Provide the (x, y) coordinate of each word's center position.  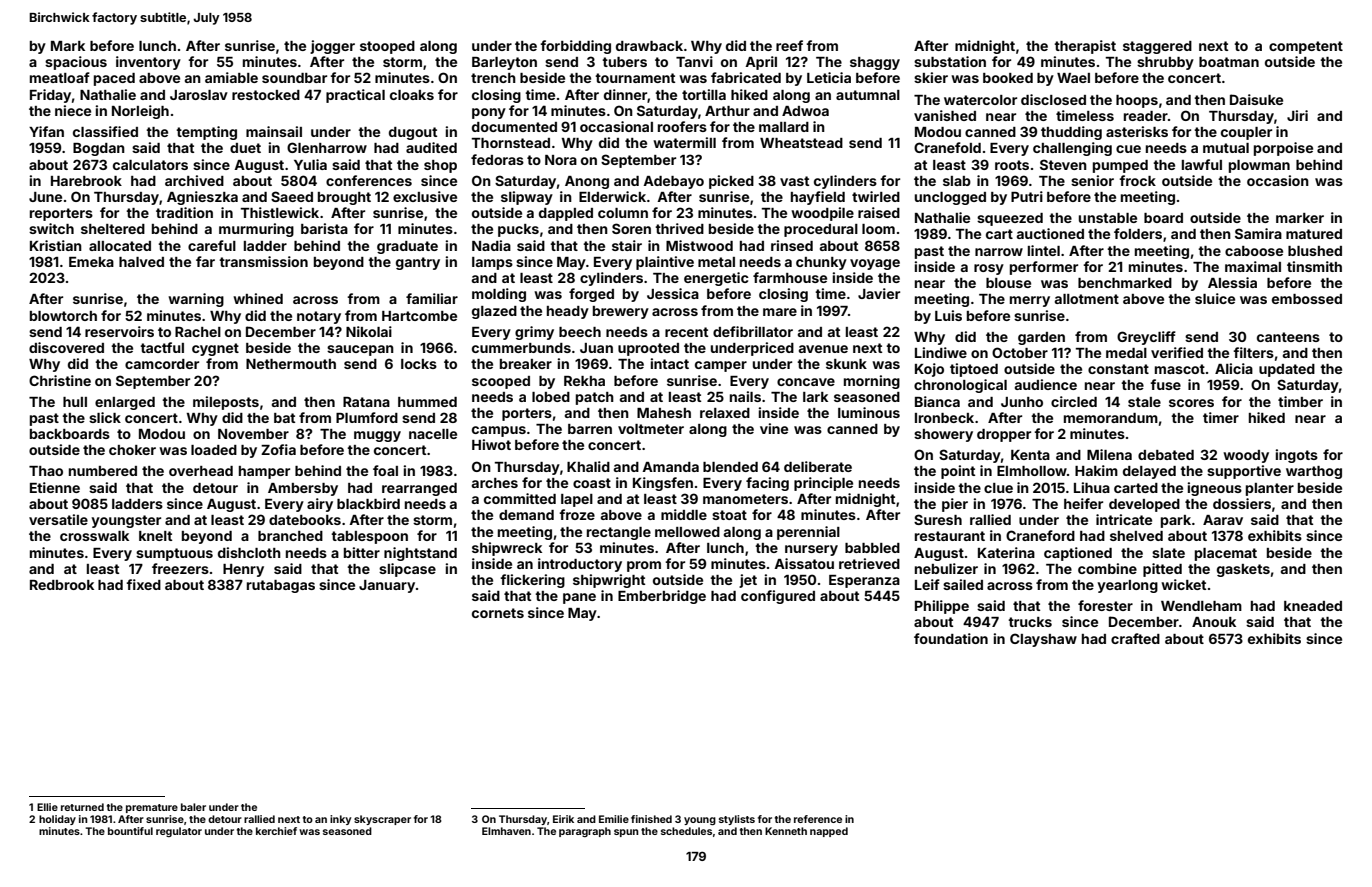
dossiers (1242, 503)
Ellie (47, 807)
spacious (76, 63)
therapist (1085, 47)
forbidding (575, 47)
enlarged (125, 403)
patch (595, 398)
